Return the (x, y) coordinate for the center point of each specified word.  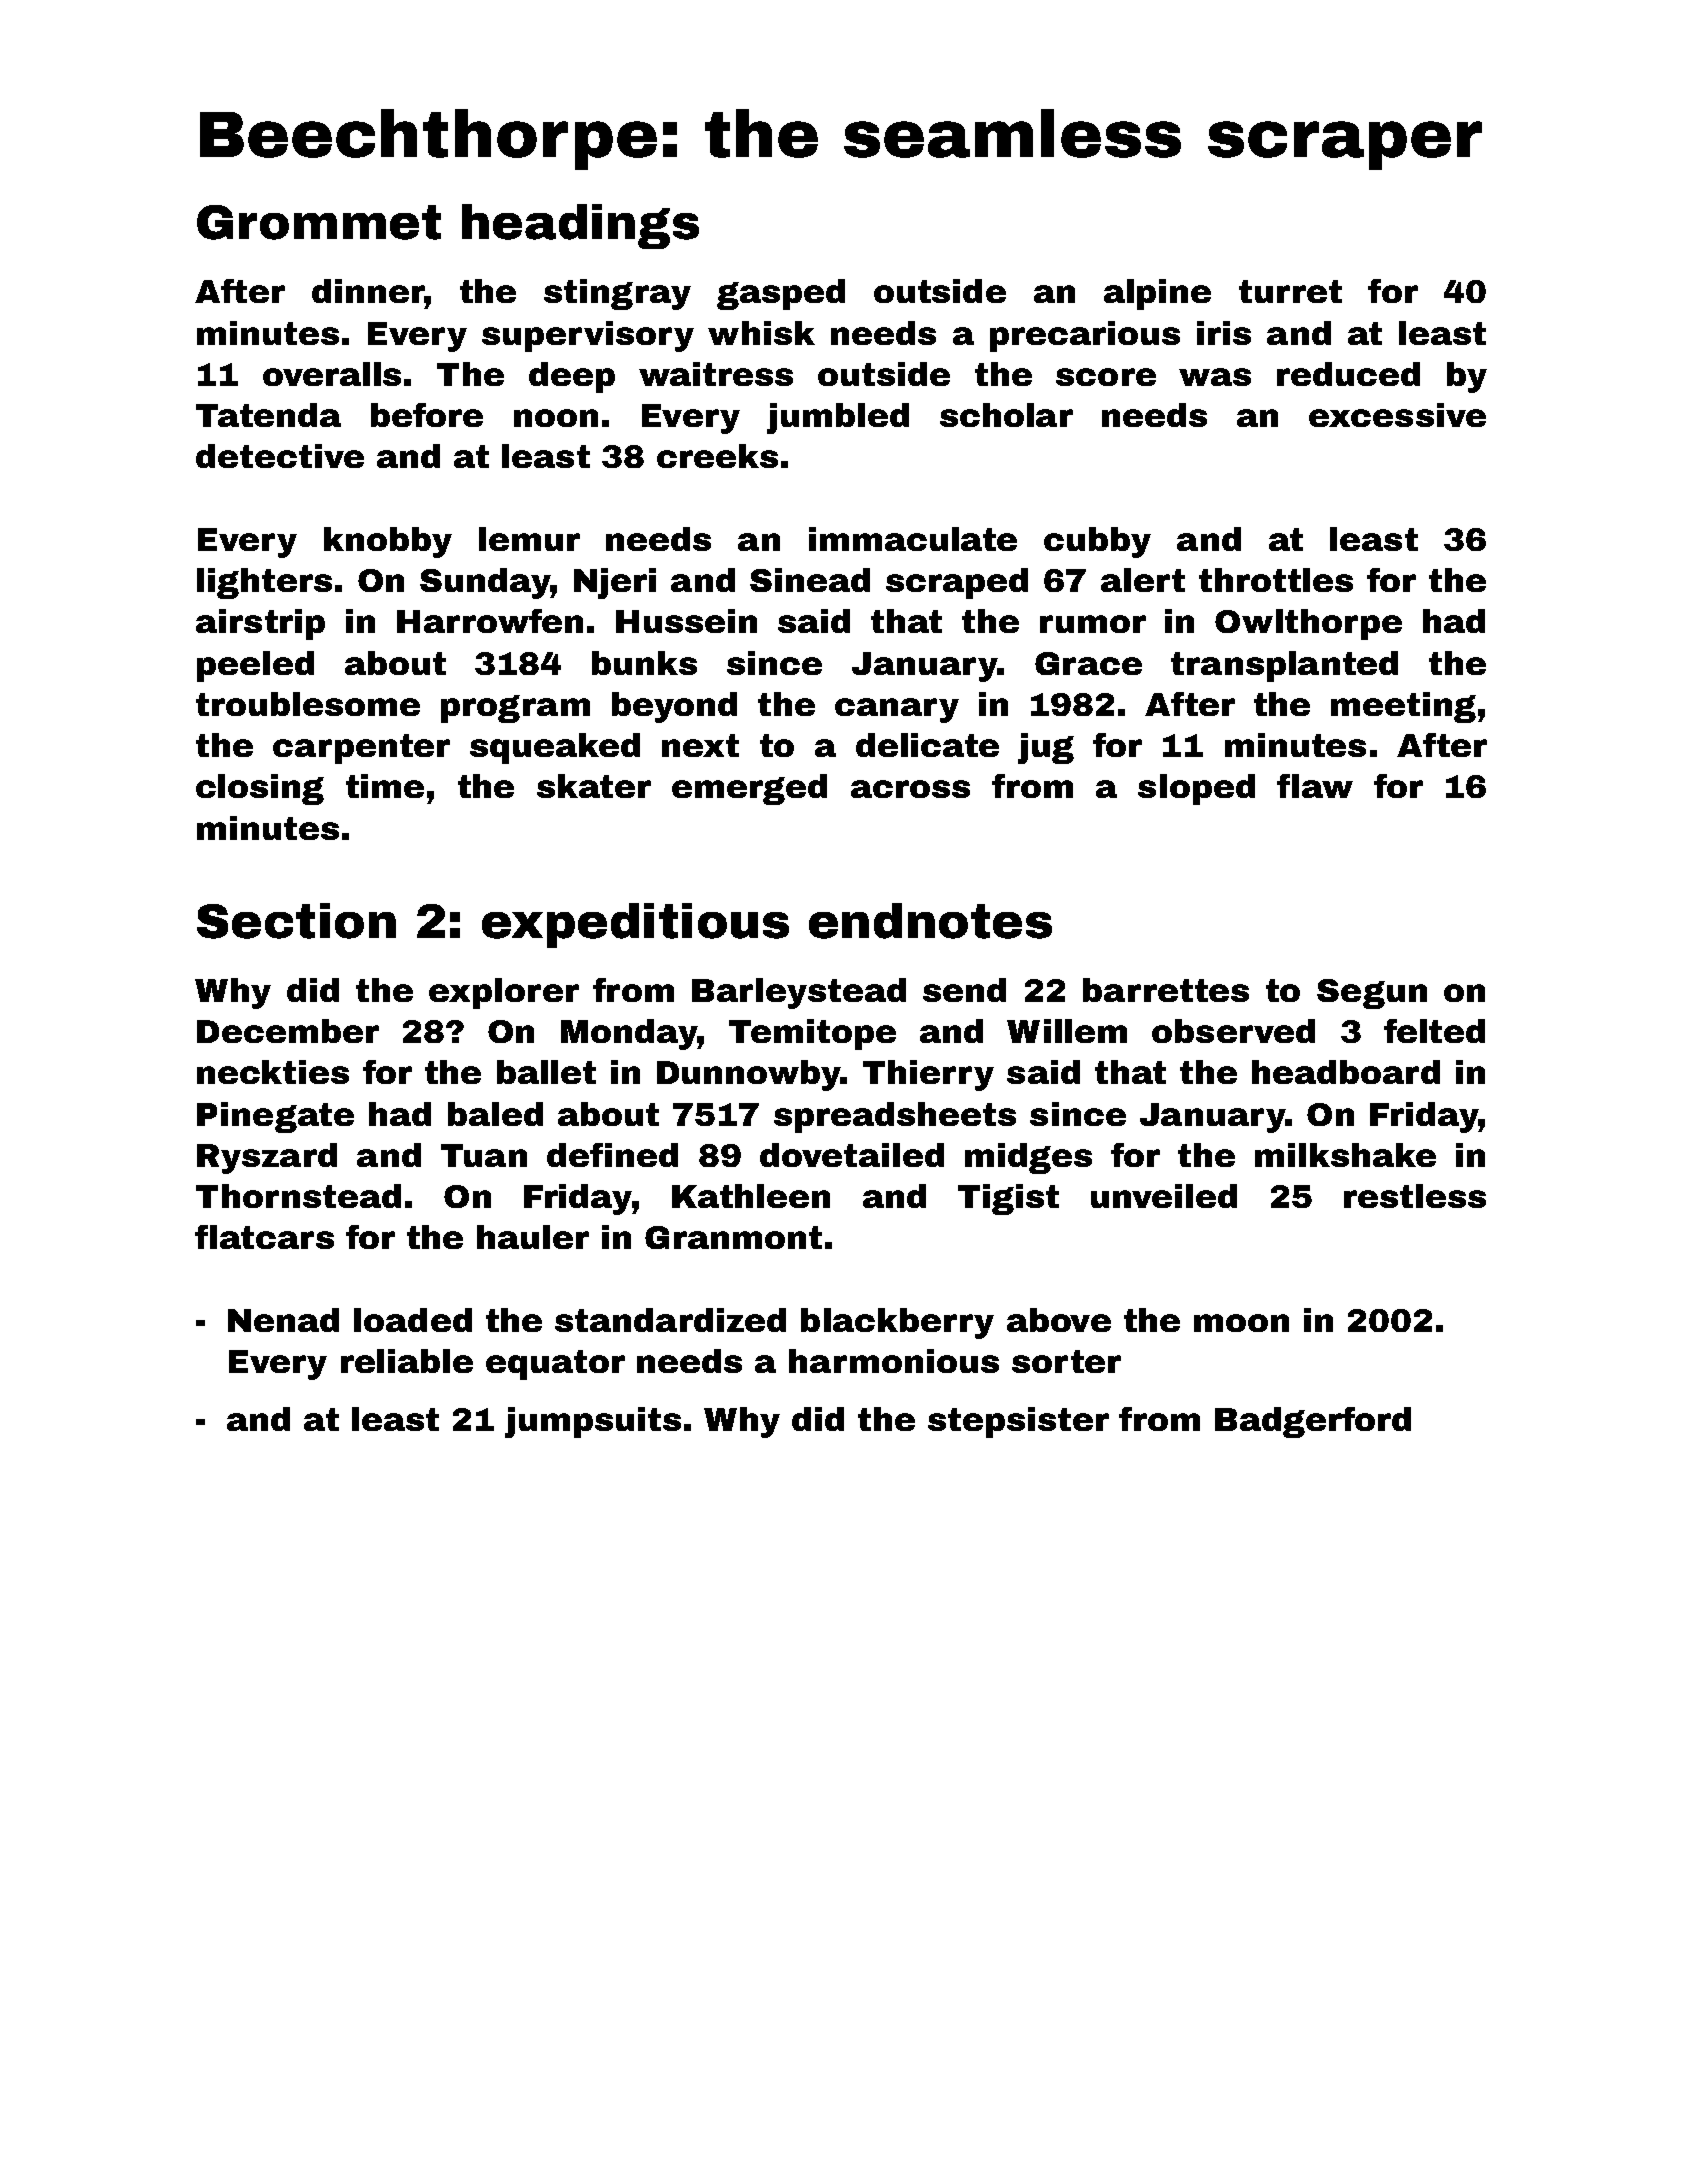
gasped (781, 294)
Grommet (319, 222)
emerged (749, 789)
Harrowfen (490, 621)
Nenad (283, 1320)
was (1215, 377)
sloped (1196, 789)
